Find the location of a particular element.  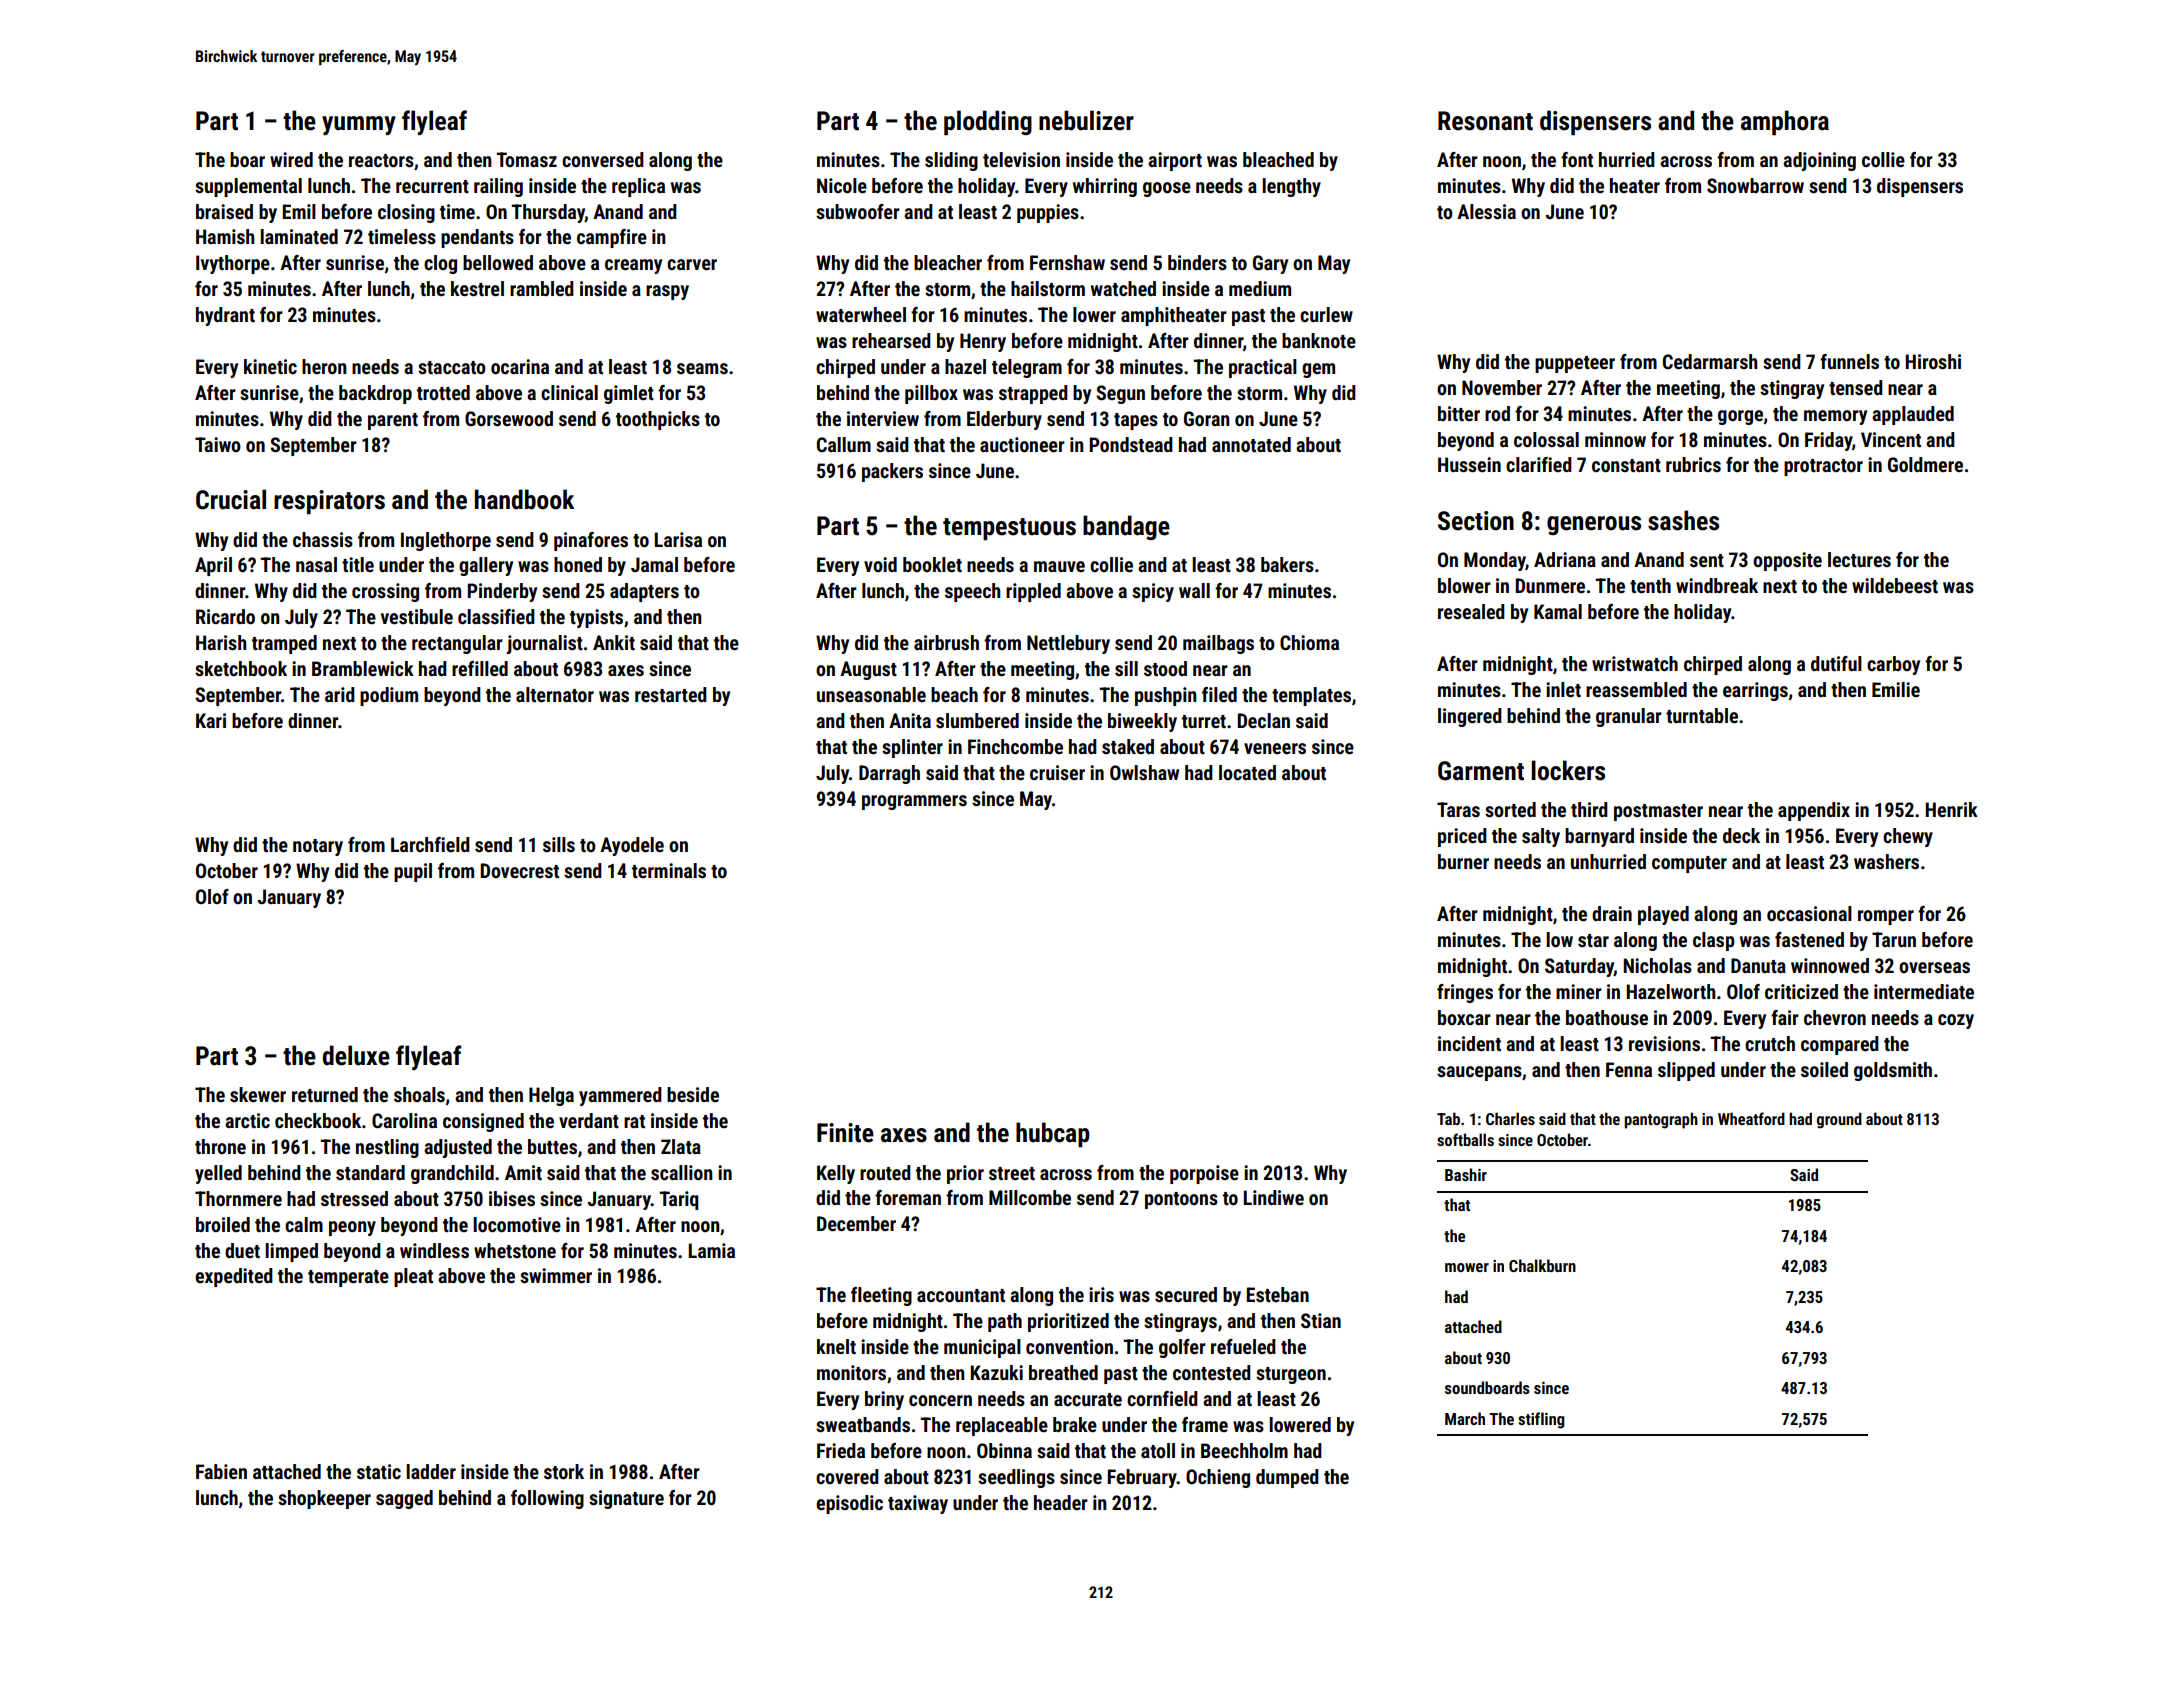

amphora is located at coordinates (1785, 123).
